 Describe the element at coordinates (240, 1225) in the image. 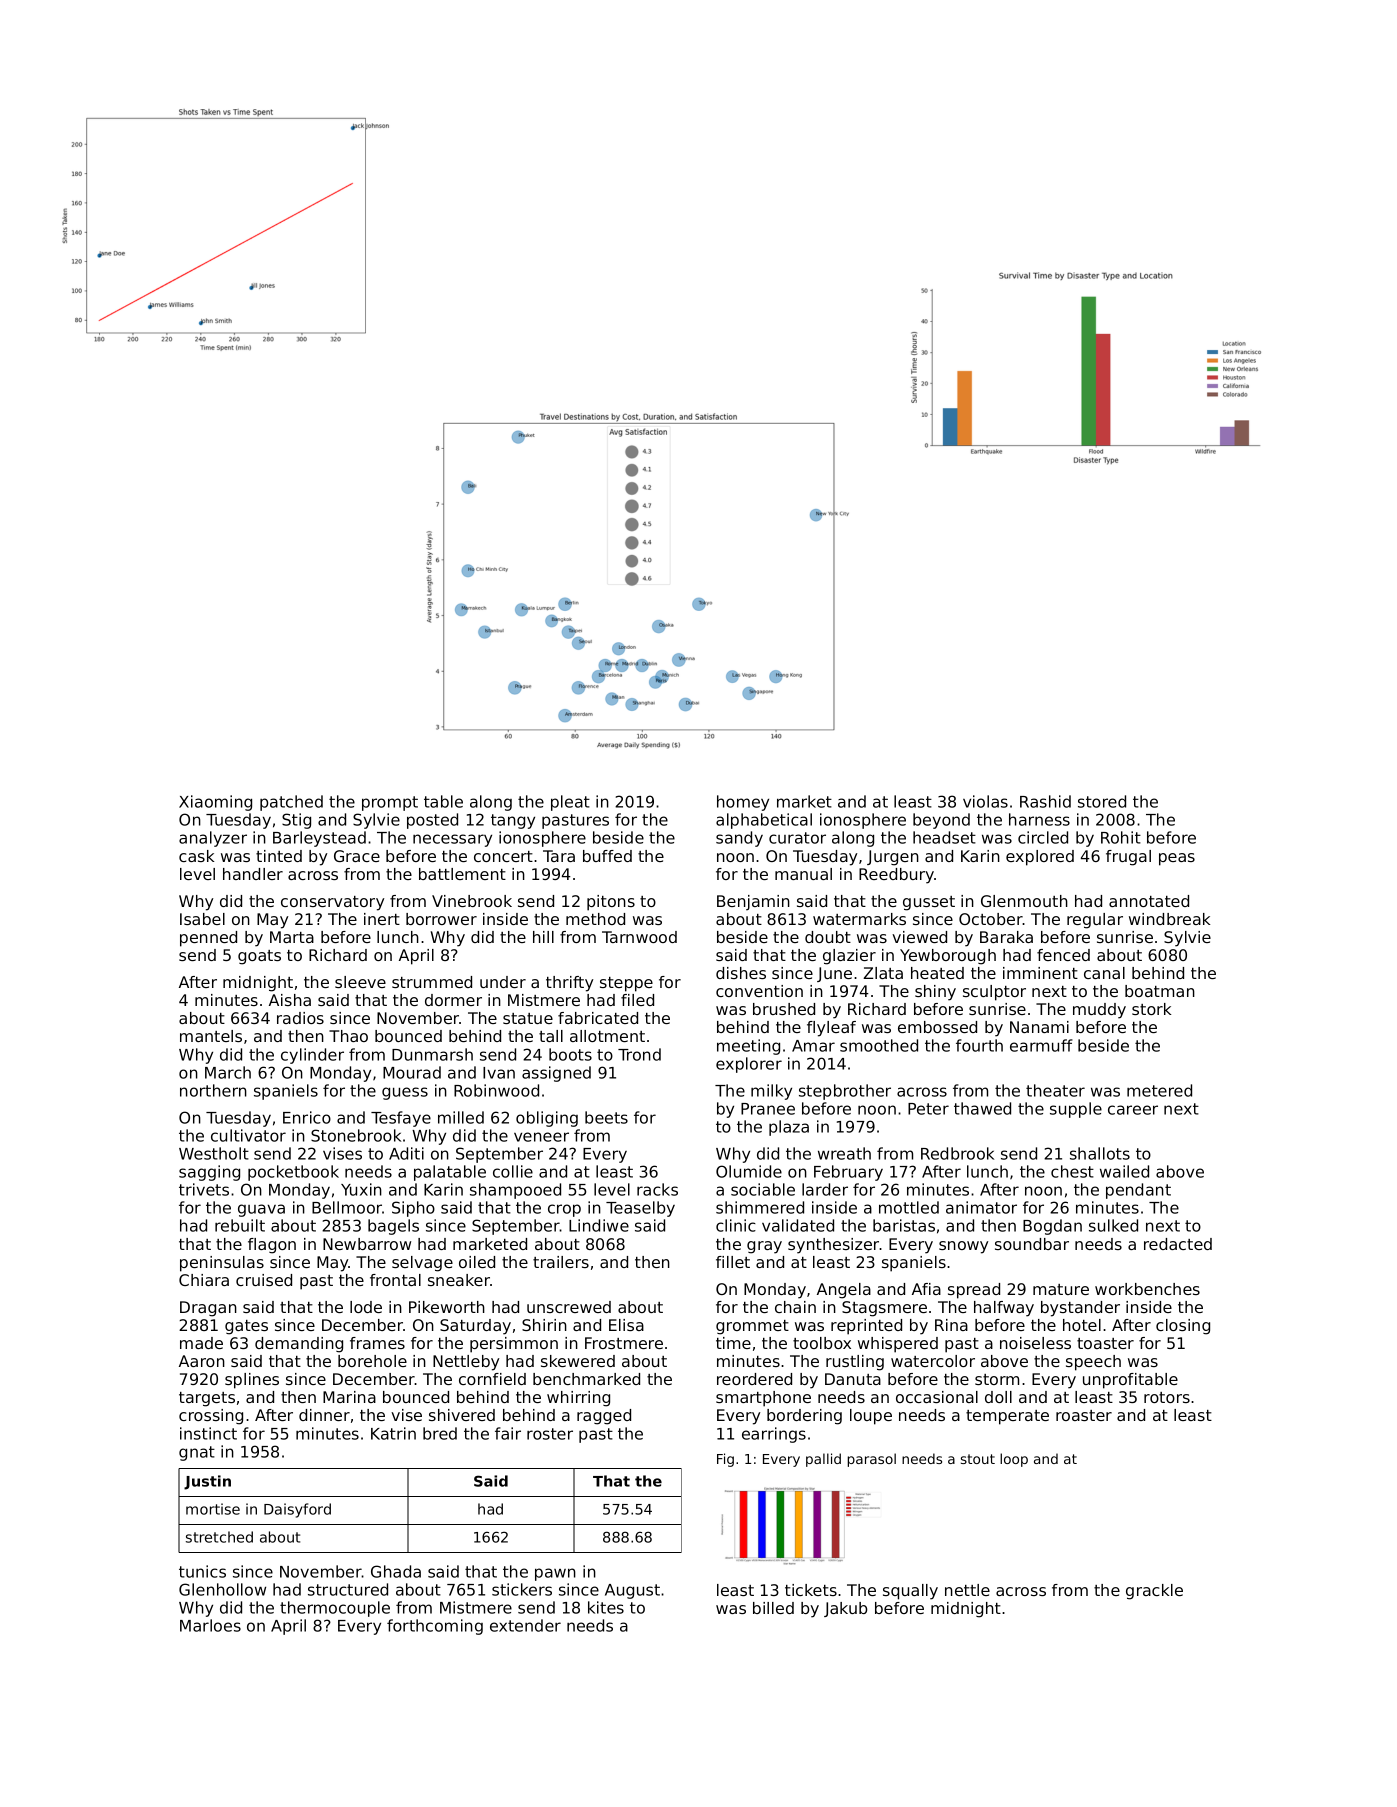

I see `rebuilt` at that location.
